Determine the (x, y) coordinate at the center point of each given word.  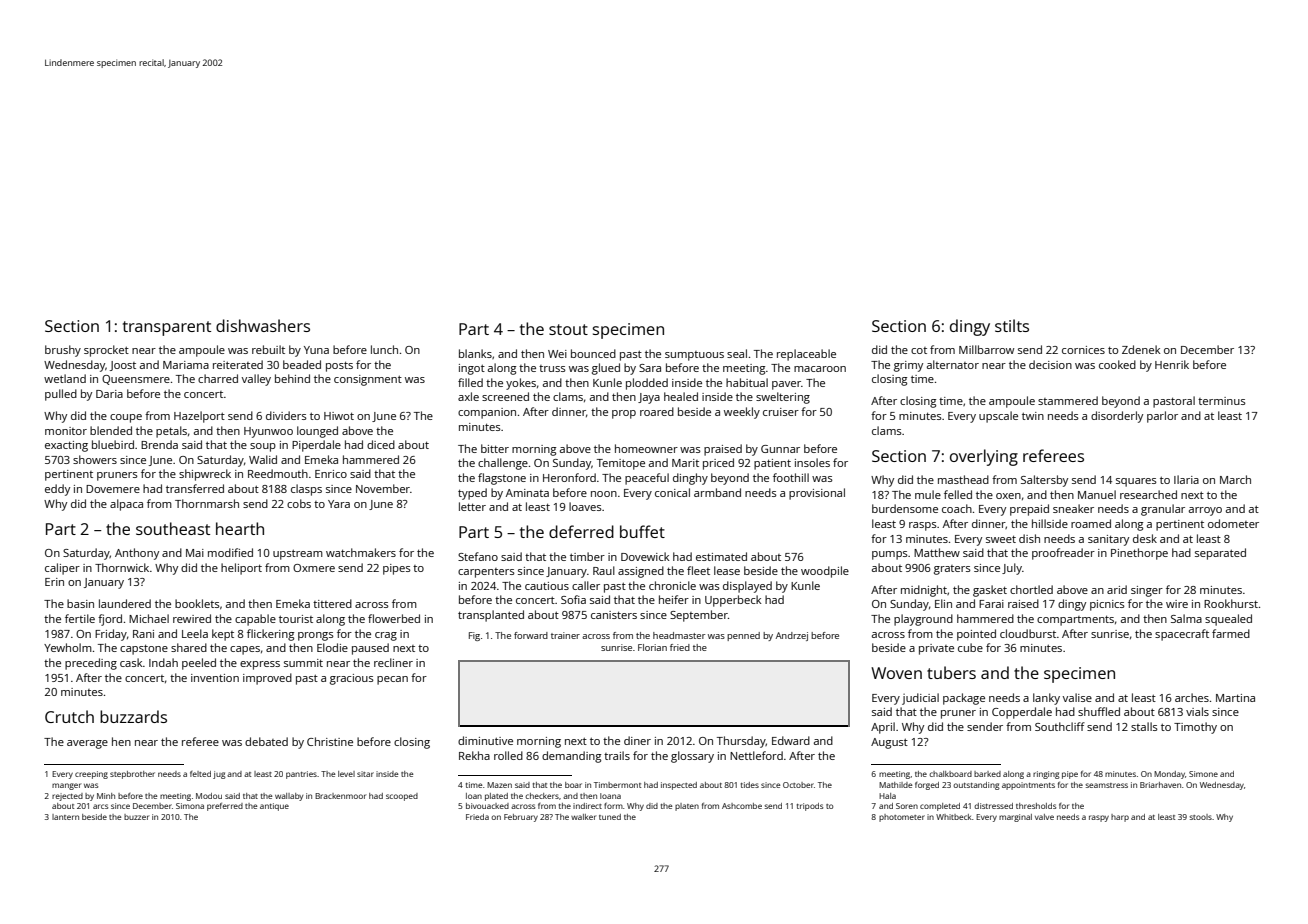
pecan (392, 680)
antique (274, 807)
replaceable (806, 355)
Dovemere (113, 489)
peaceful (647, 479)
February (521, 818)
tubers (951, 672)
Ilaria (1186, 479)
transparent (167, 328)
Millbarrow (986, 349)
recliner (393, 662)
